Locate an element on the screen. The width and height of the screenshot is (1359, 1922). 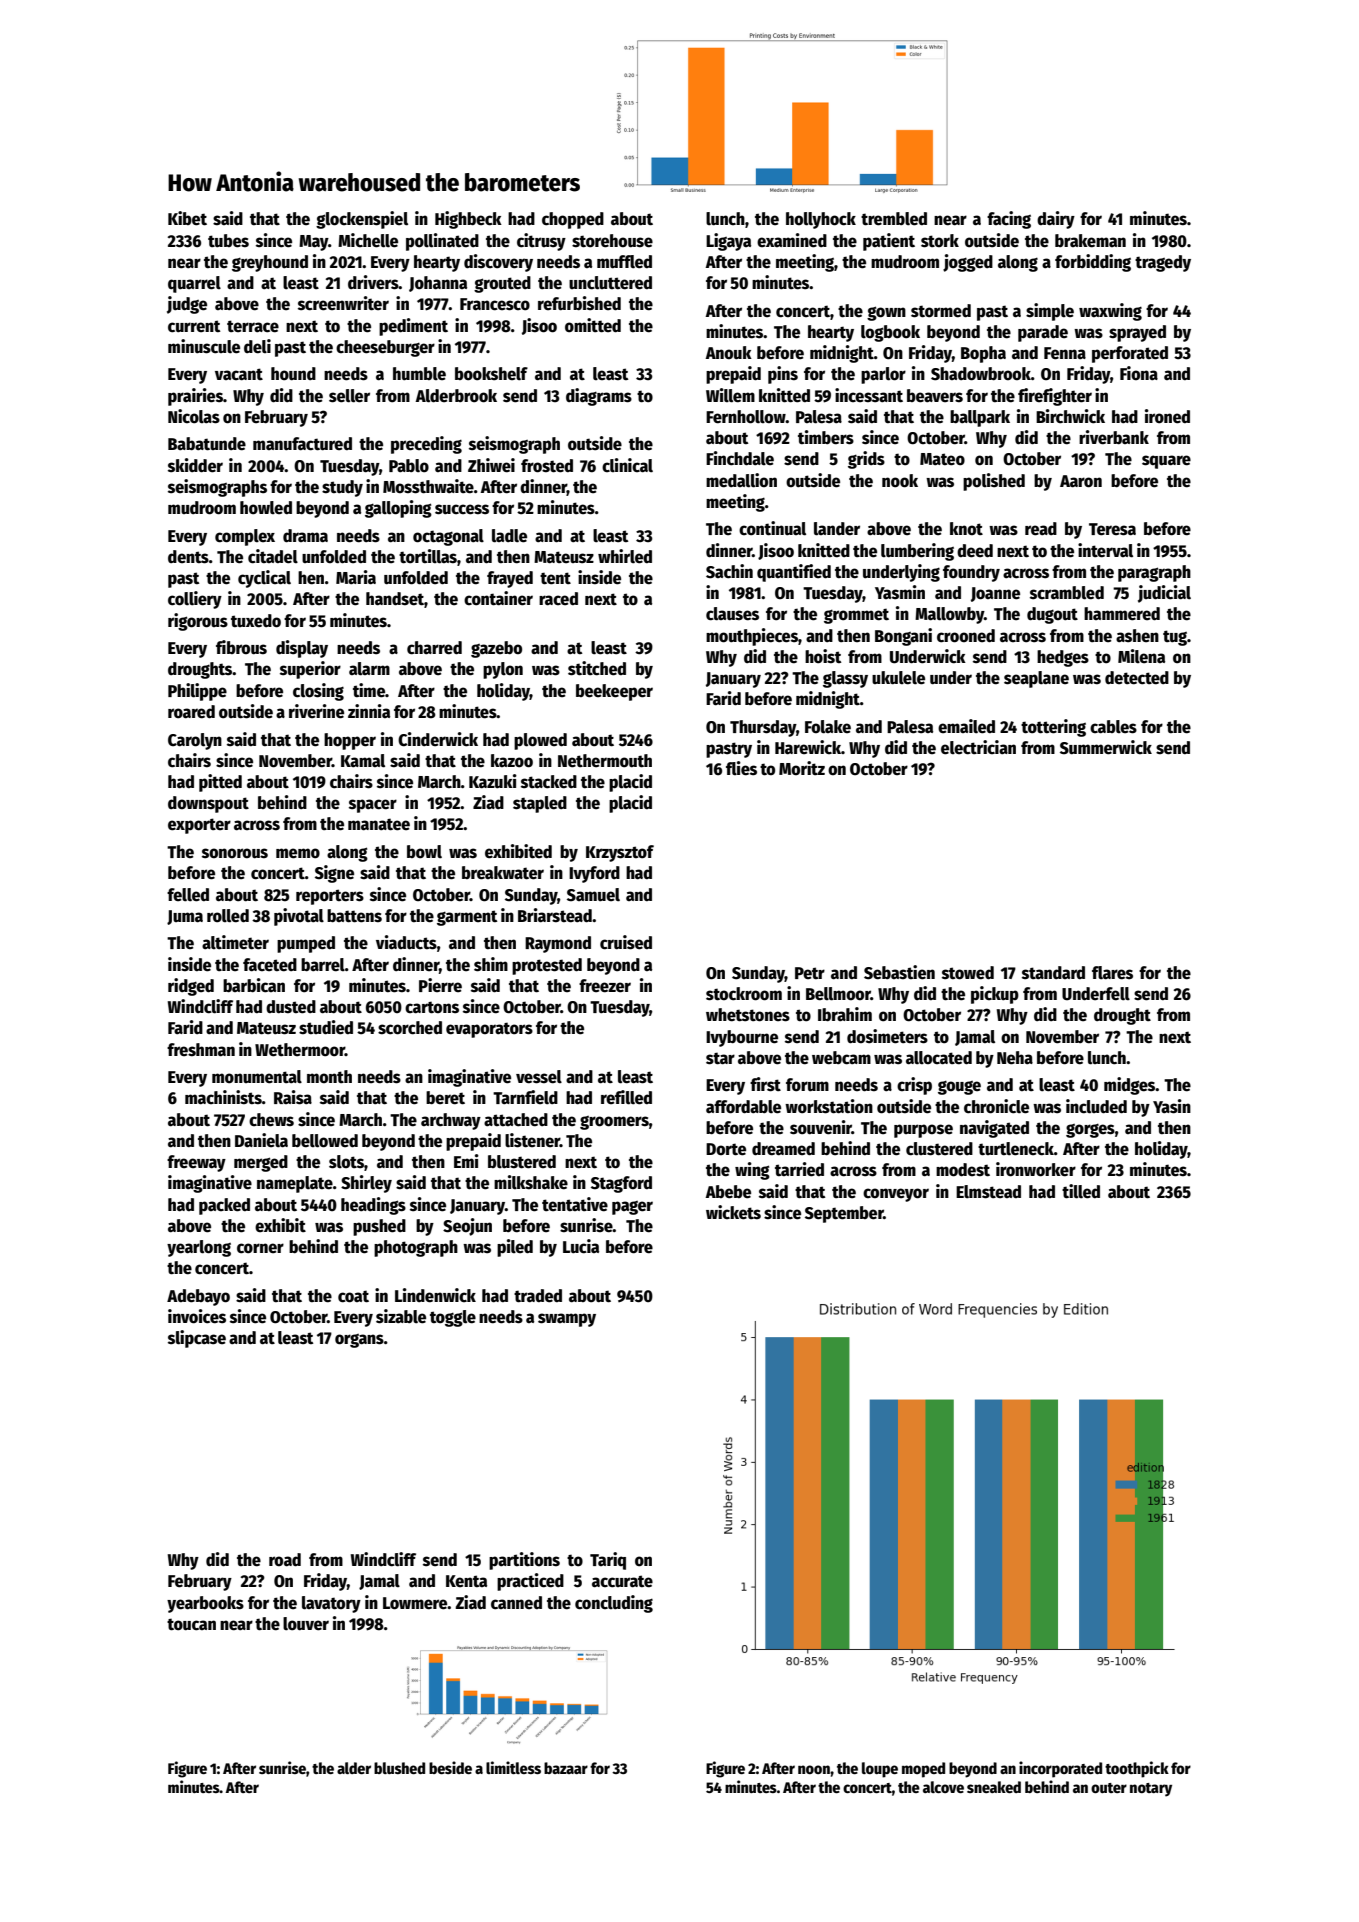
tilled is located at coordinates (1081, 1191).
